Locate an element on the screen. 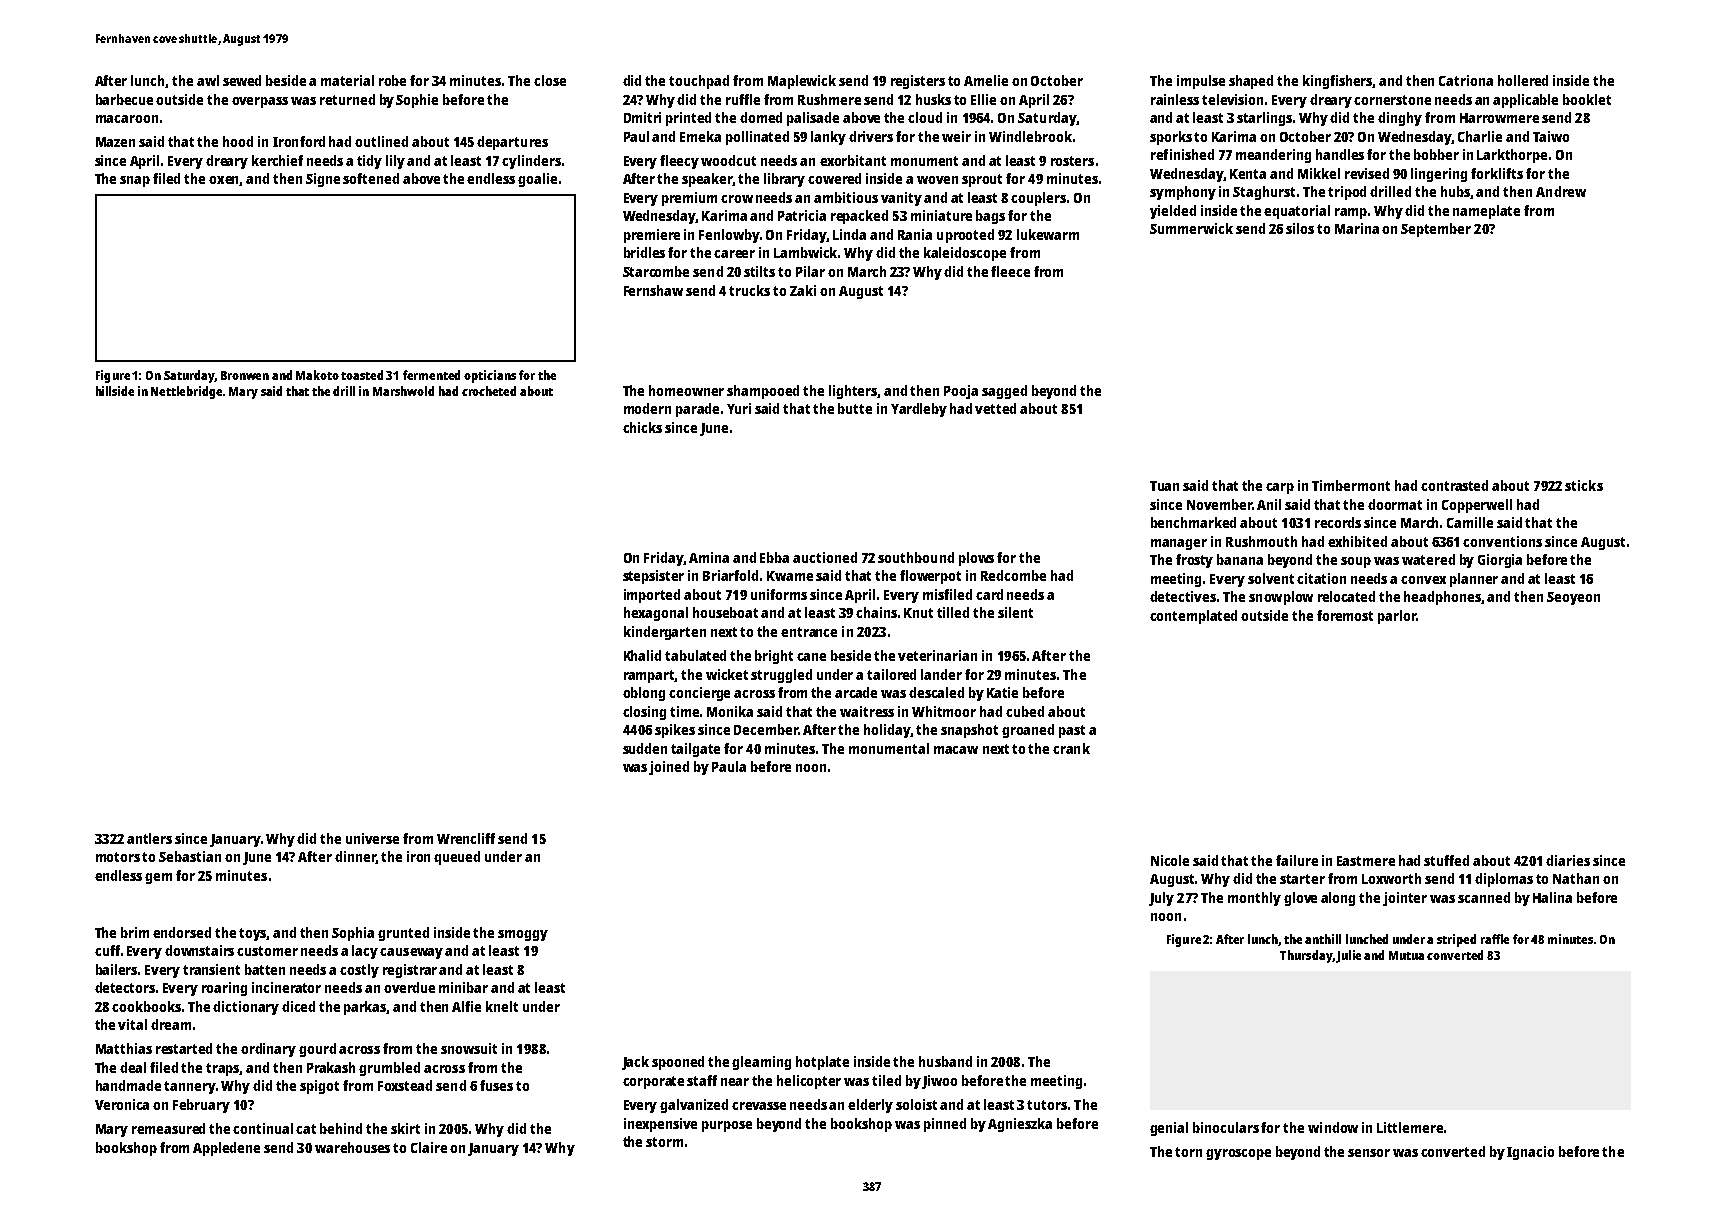 This screenshot has width=1726, height=1220. Jiwoo is located at coordinates (939, 1082).
